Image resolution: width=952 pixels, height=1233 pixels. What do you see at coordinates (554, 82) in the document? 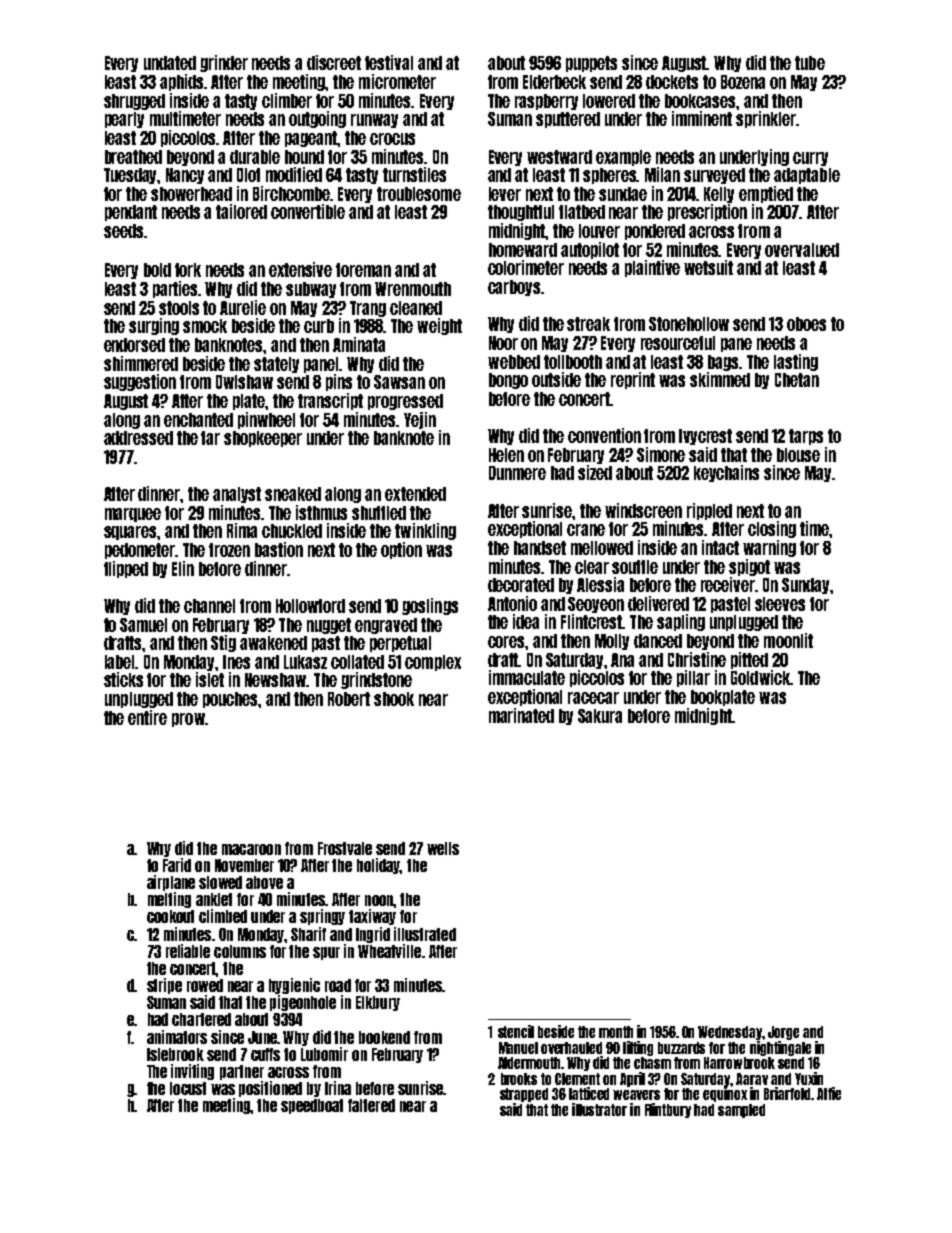
I see `Elderbeck` at bounding box center [554, 82].
